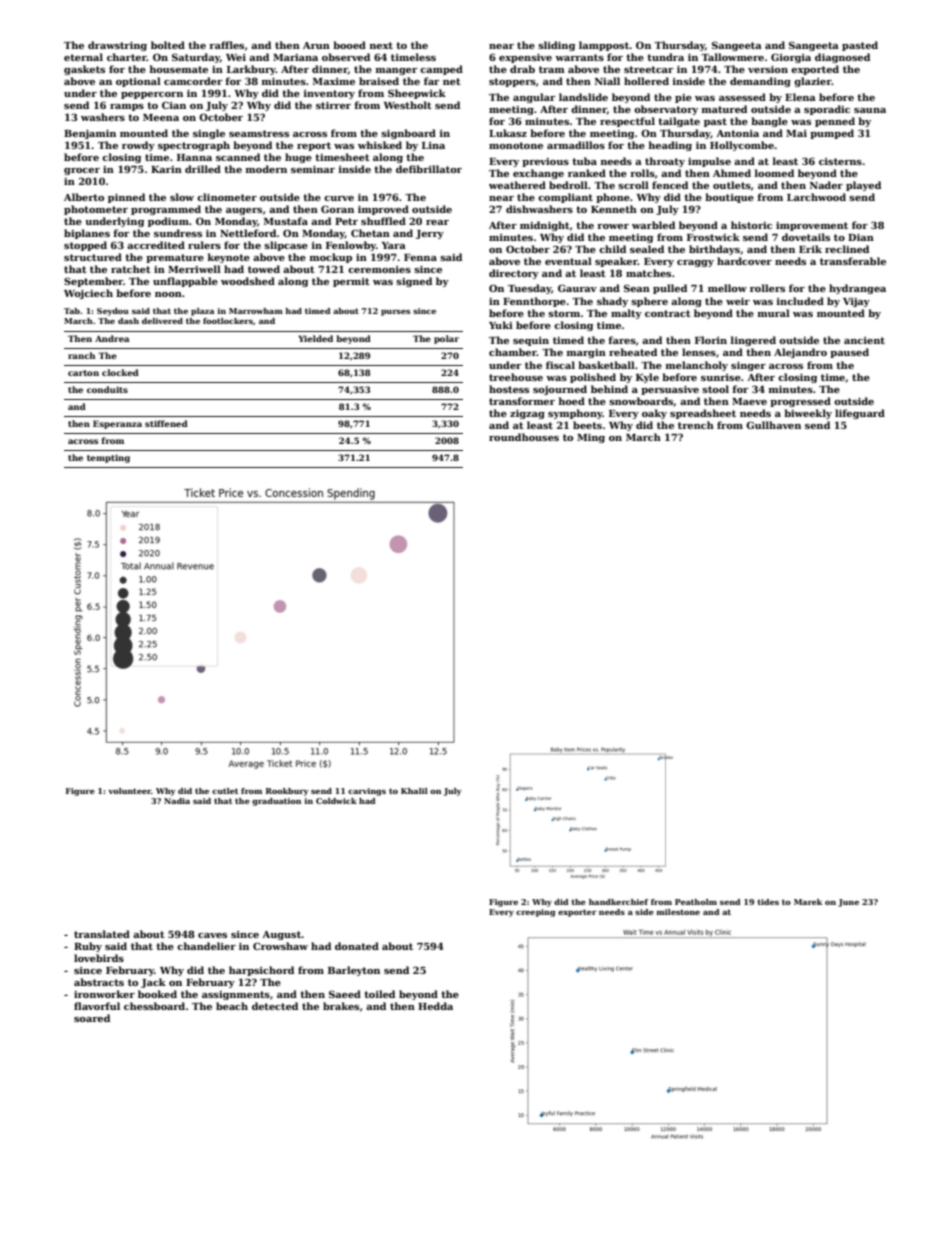 This screenshot has height=1233, width=952. Describe the element at coordinates (117, 46) in the screenshot. I see `drawstring` at that location.
